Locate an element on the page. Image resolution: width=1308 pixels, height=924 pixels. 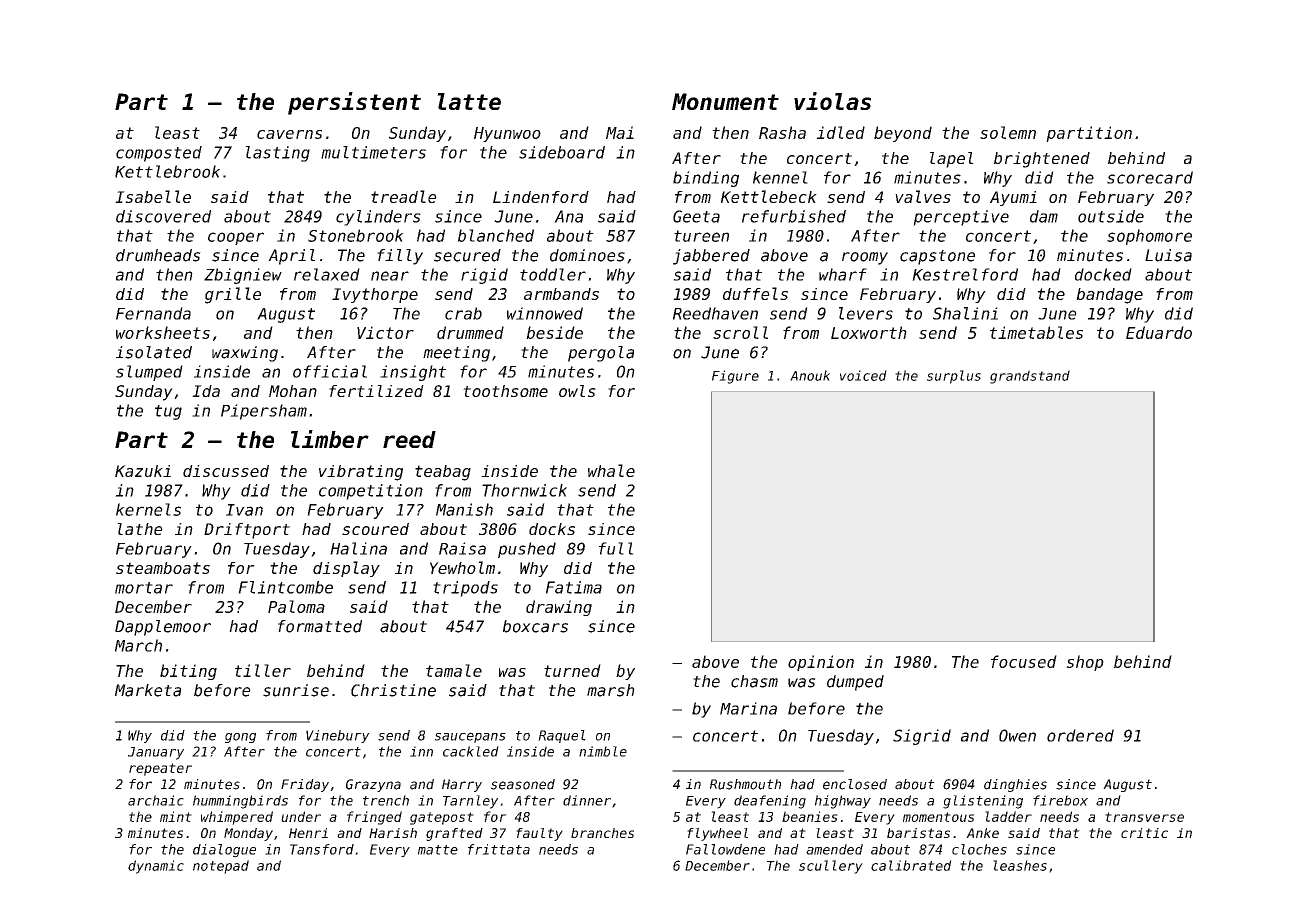
shop is located at coordinates (1085, 663).
